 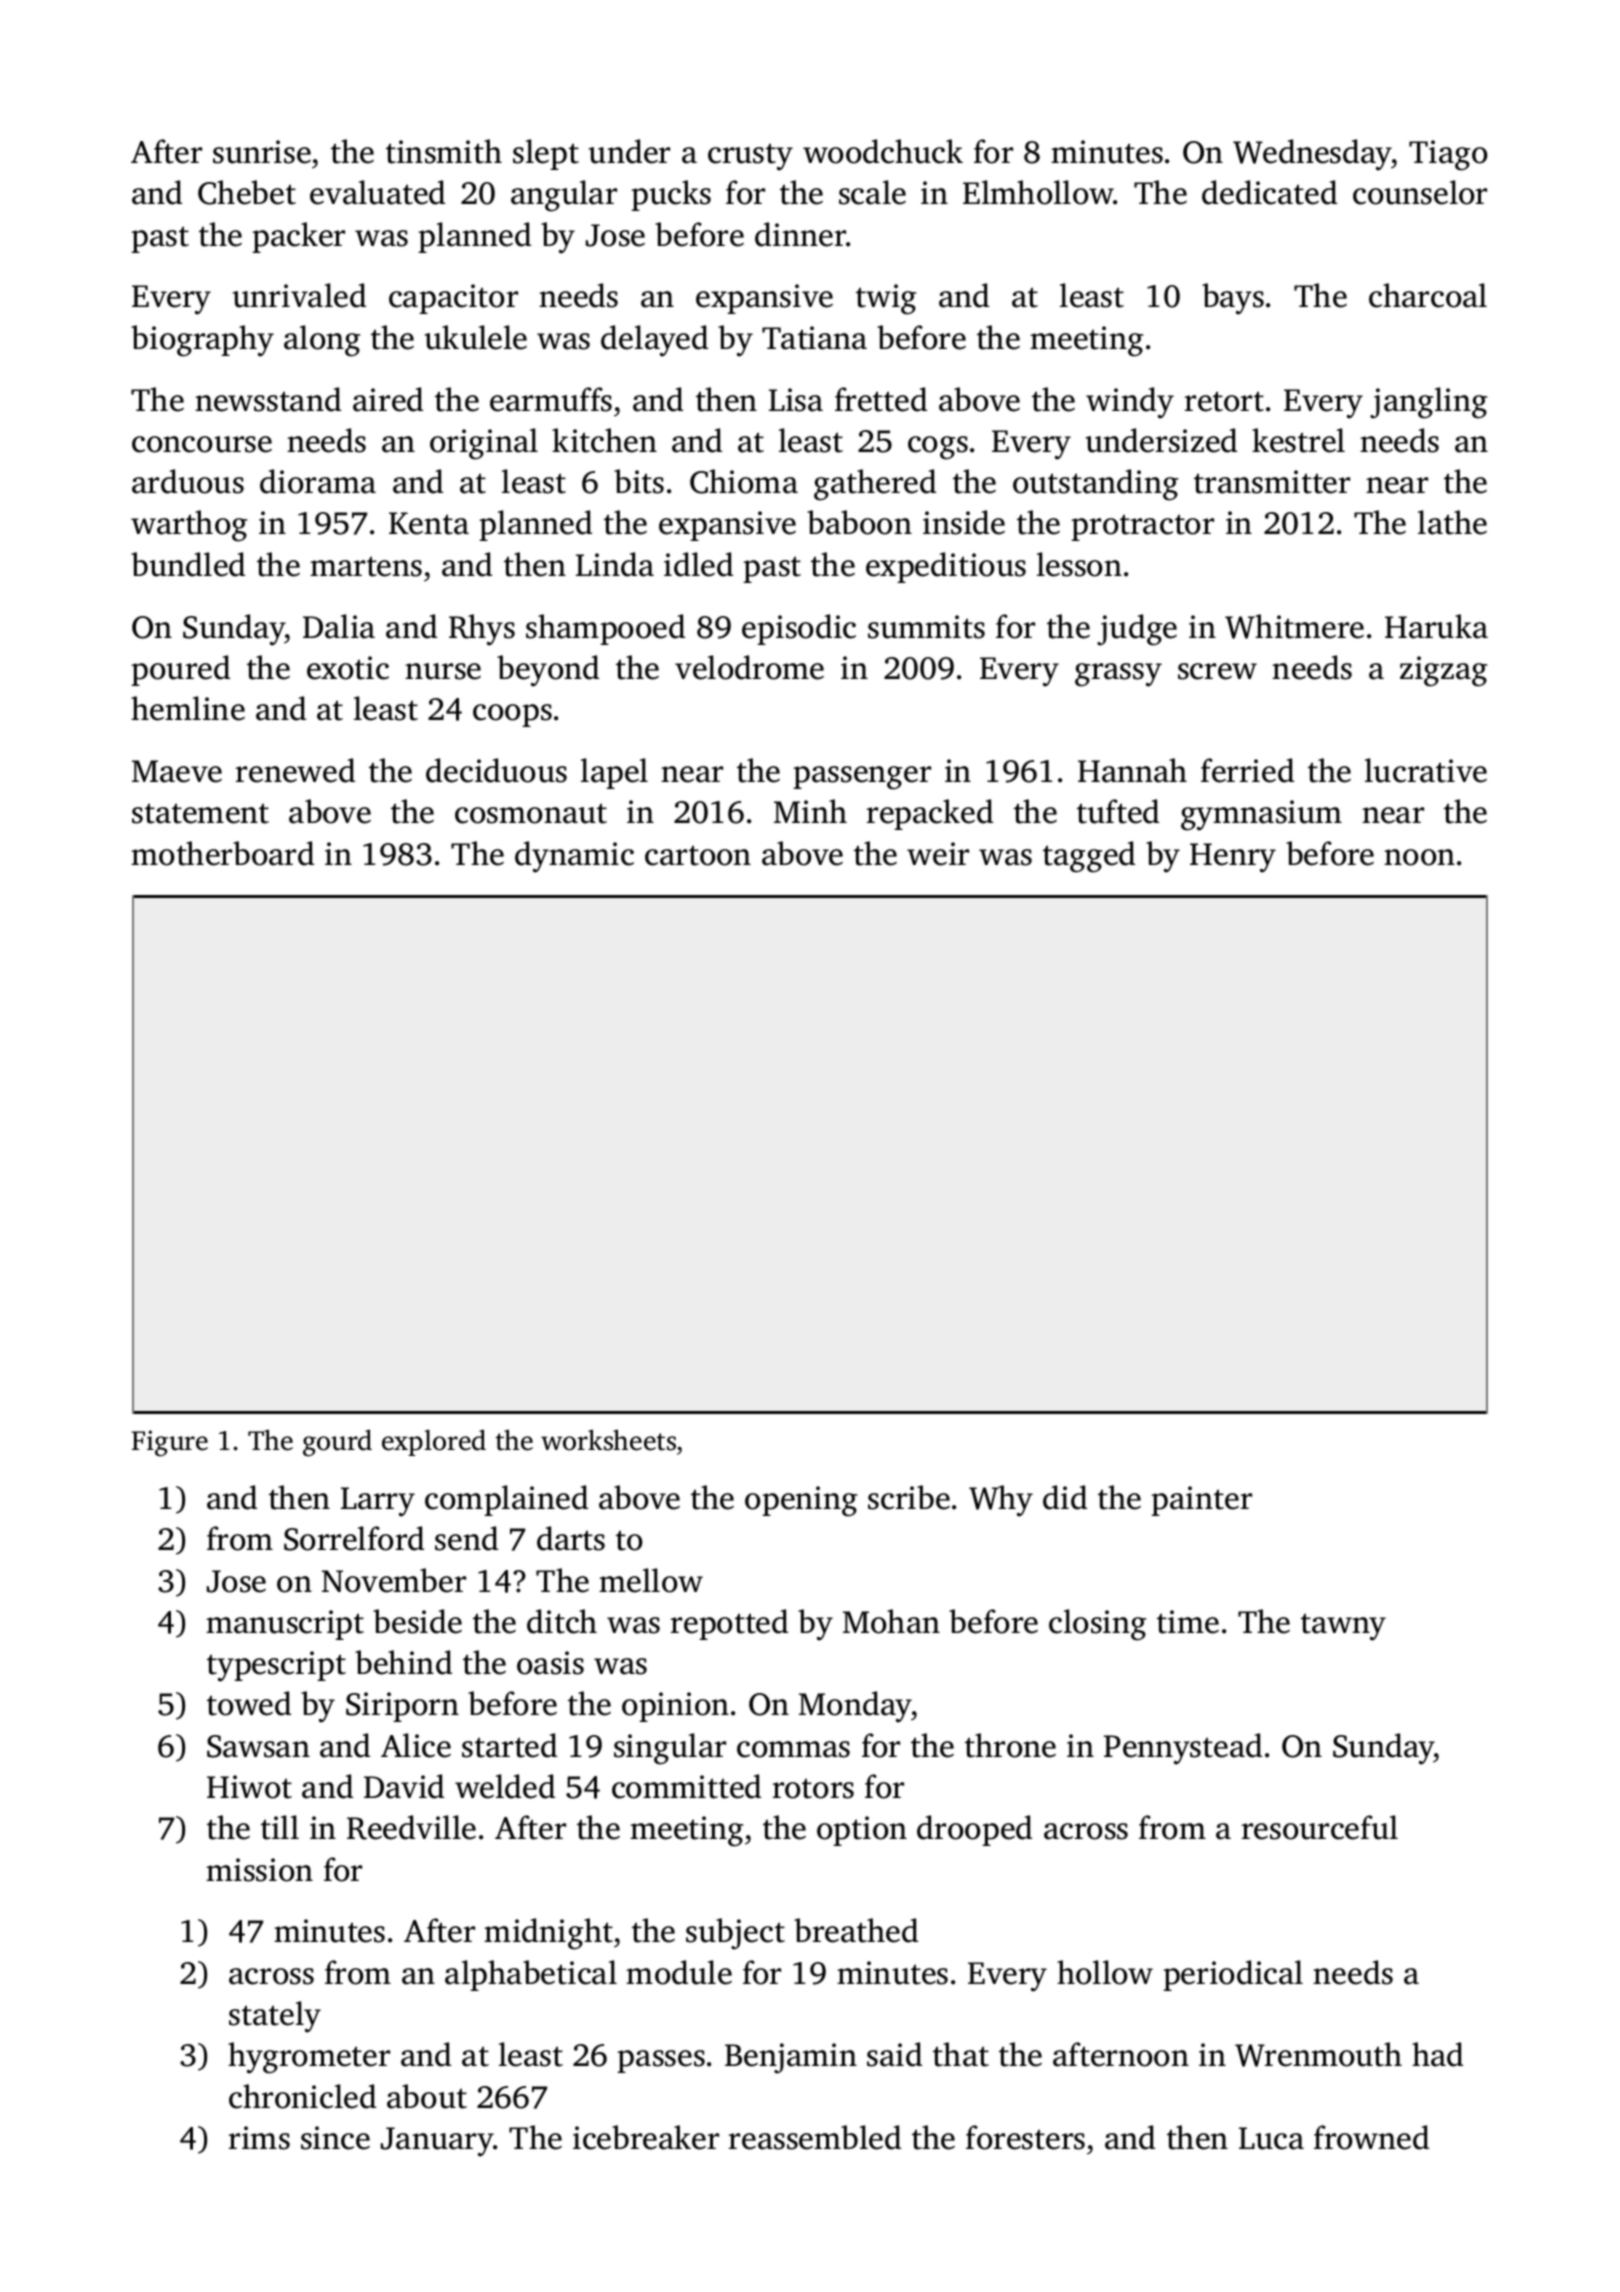 What do you see at coordinates (505, 1786) in the image?
I see `welded` at bounding box center [505, 1786].
